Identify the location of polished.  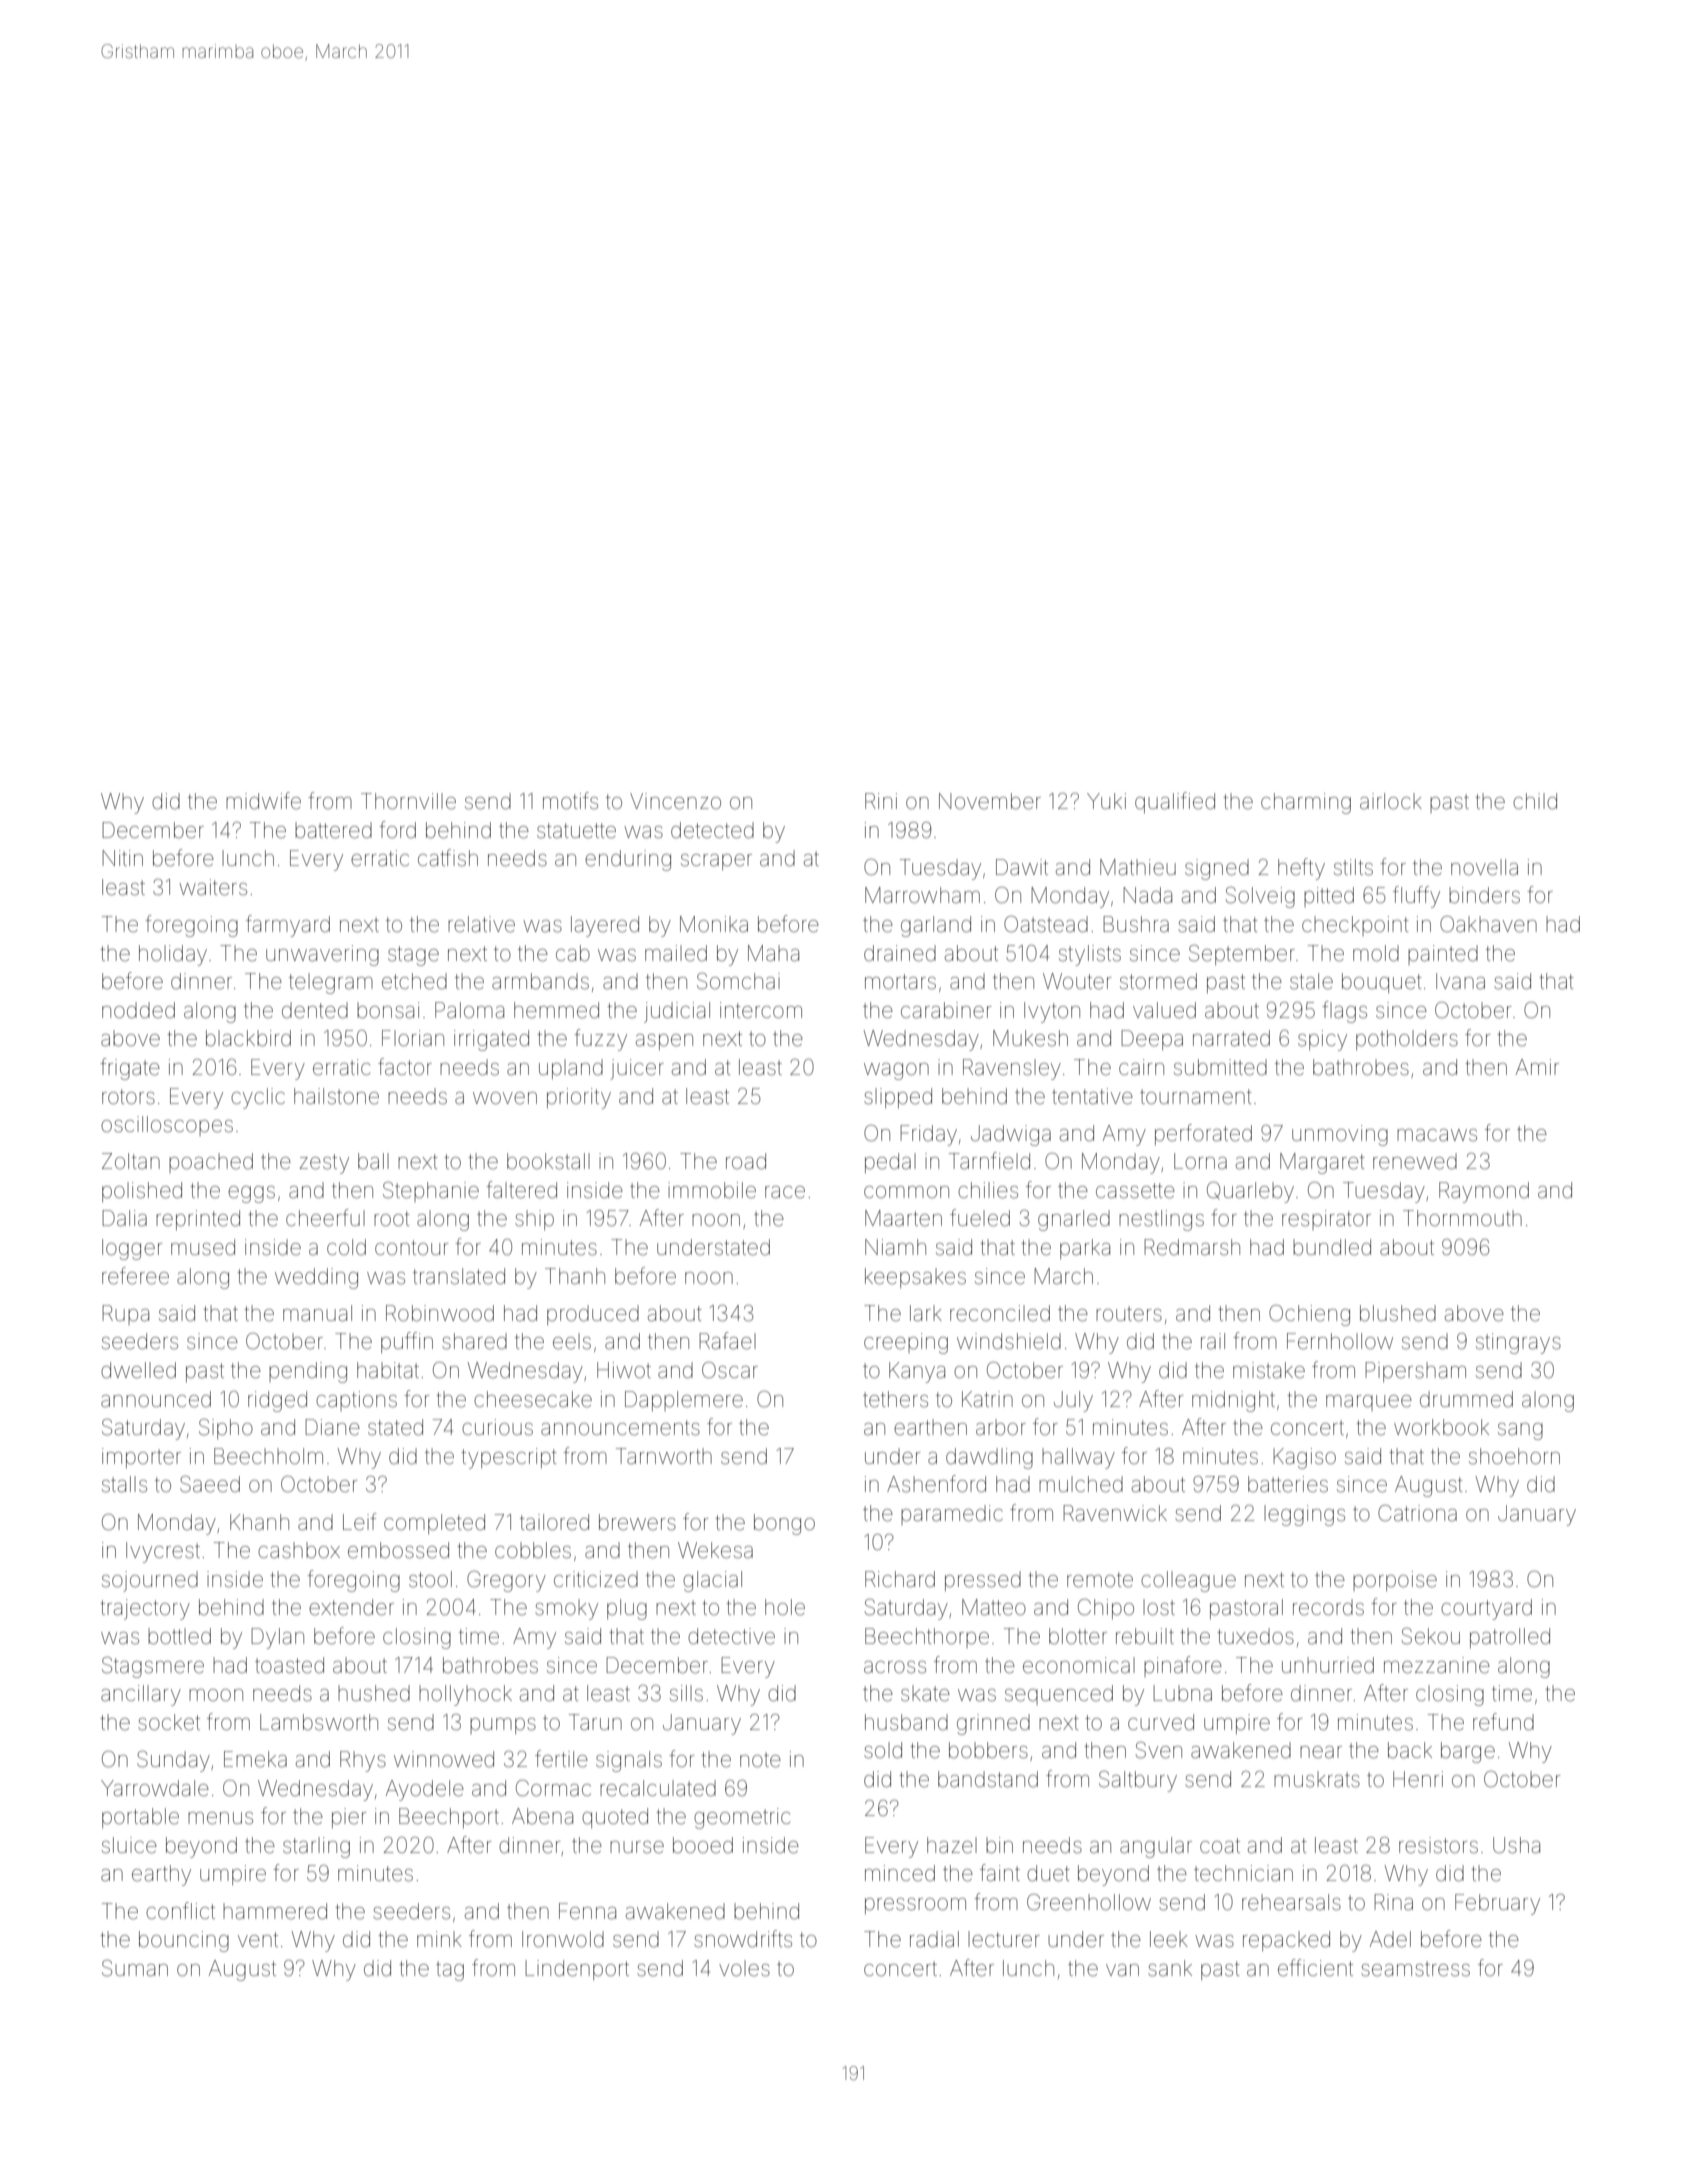
(142, 1192).
